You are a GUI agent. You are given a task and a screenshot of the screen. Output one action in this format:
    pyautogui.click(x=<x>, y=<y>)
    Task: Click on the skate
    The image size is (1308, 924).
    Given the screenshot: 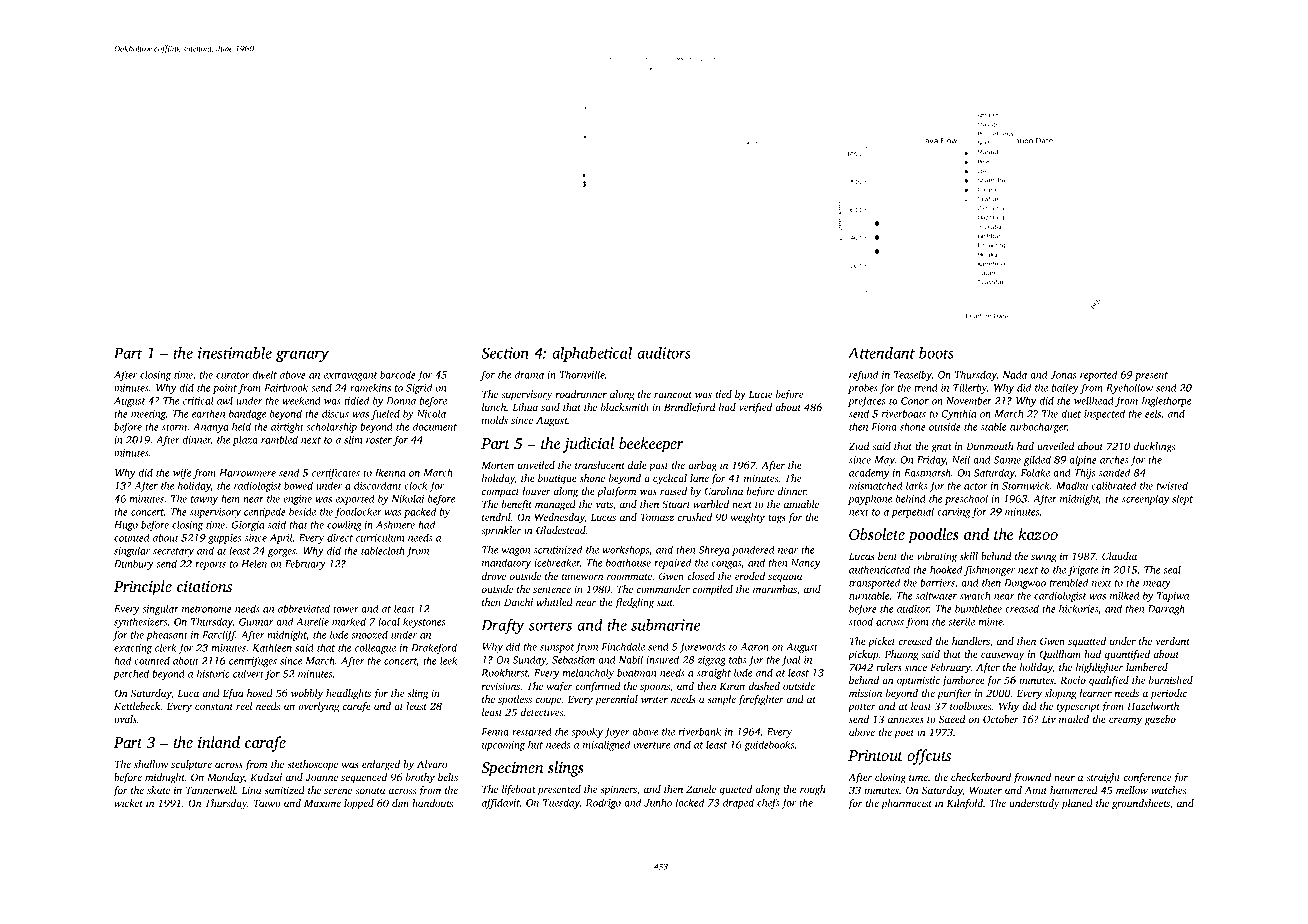 What is the action you would take?
    pyautogui.click(x=158, y=790)
